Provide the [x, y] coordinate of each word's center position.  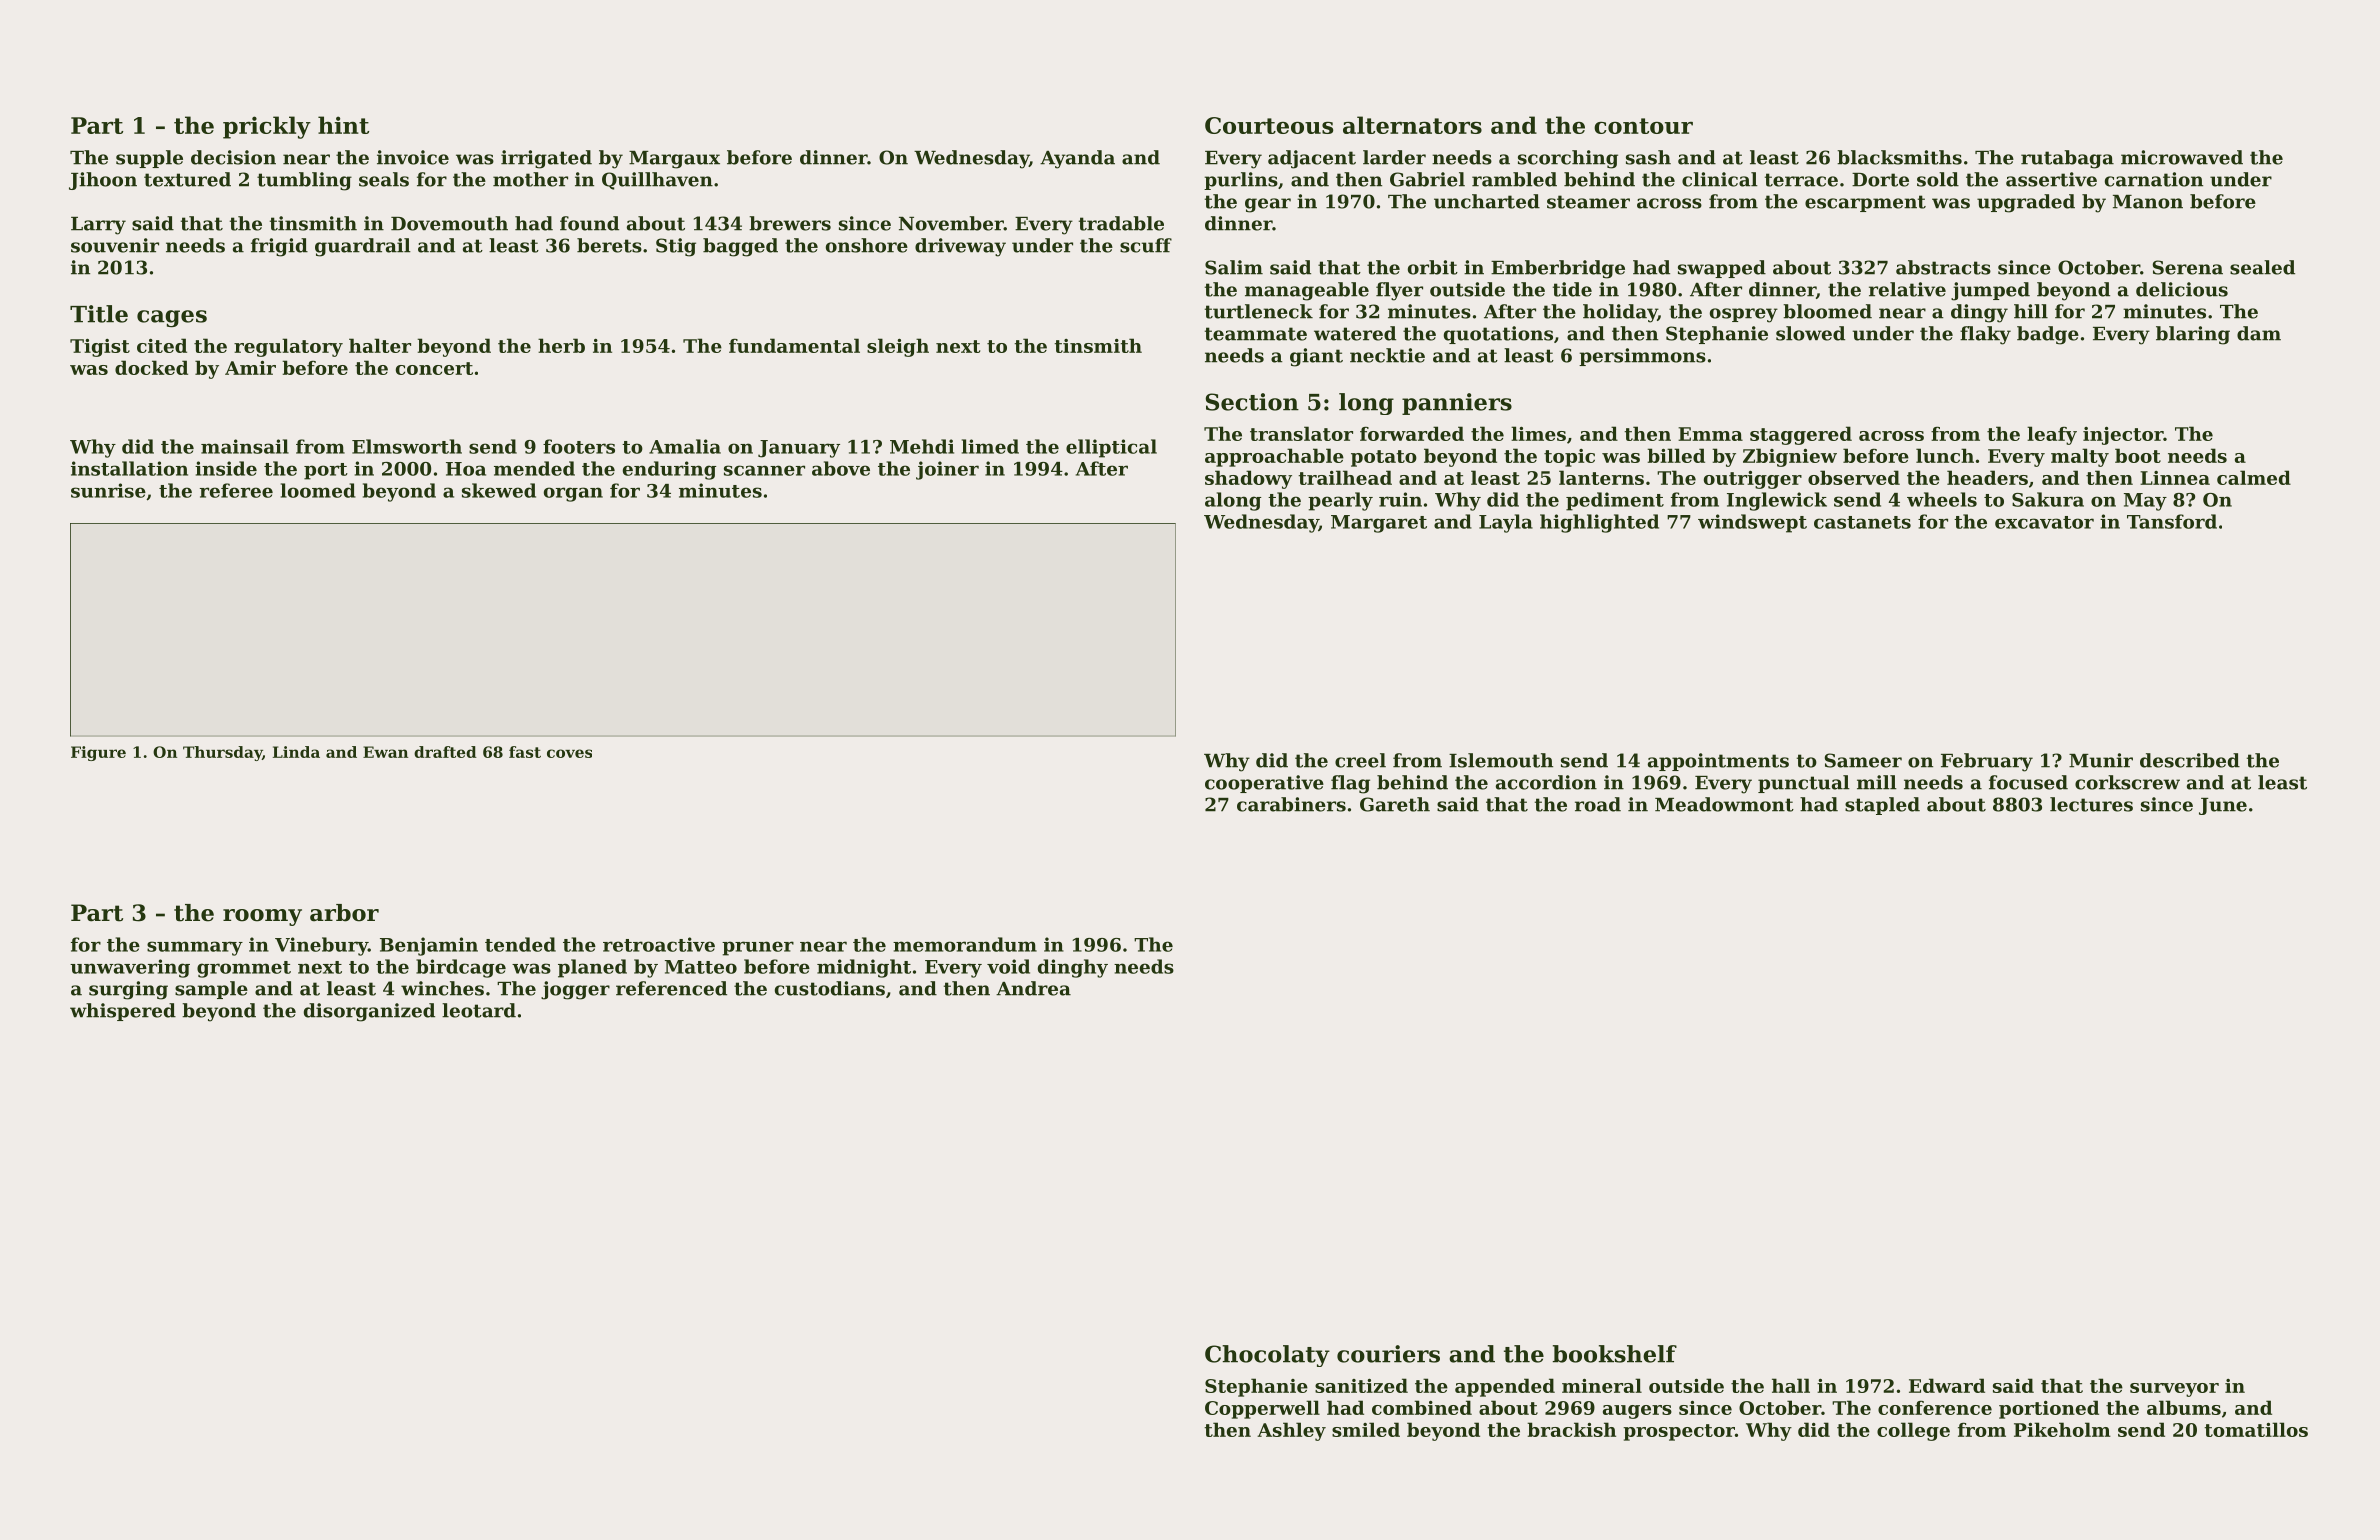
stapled [1882, 806]
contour [1643, 126]
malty [2080, 457]
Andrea [1033, 988]
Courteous [1269, 125]
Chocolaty [1267, 1356]
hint [343, 125]
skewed [499, 490]
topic [1569, 458]
